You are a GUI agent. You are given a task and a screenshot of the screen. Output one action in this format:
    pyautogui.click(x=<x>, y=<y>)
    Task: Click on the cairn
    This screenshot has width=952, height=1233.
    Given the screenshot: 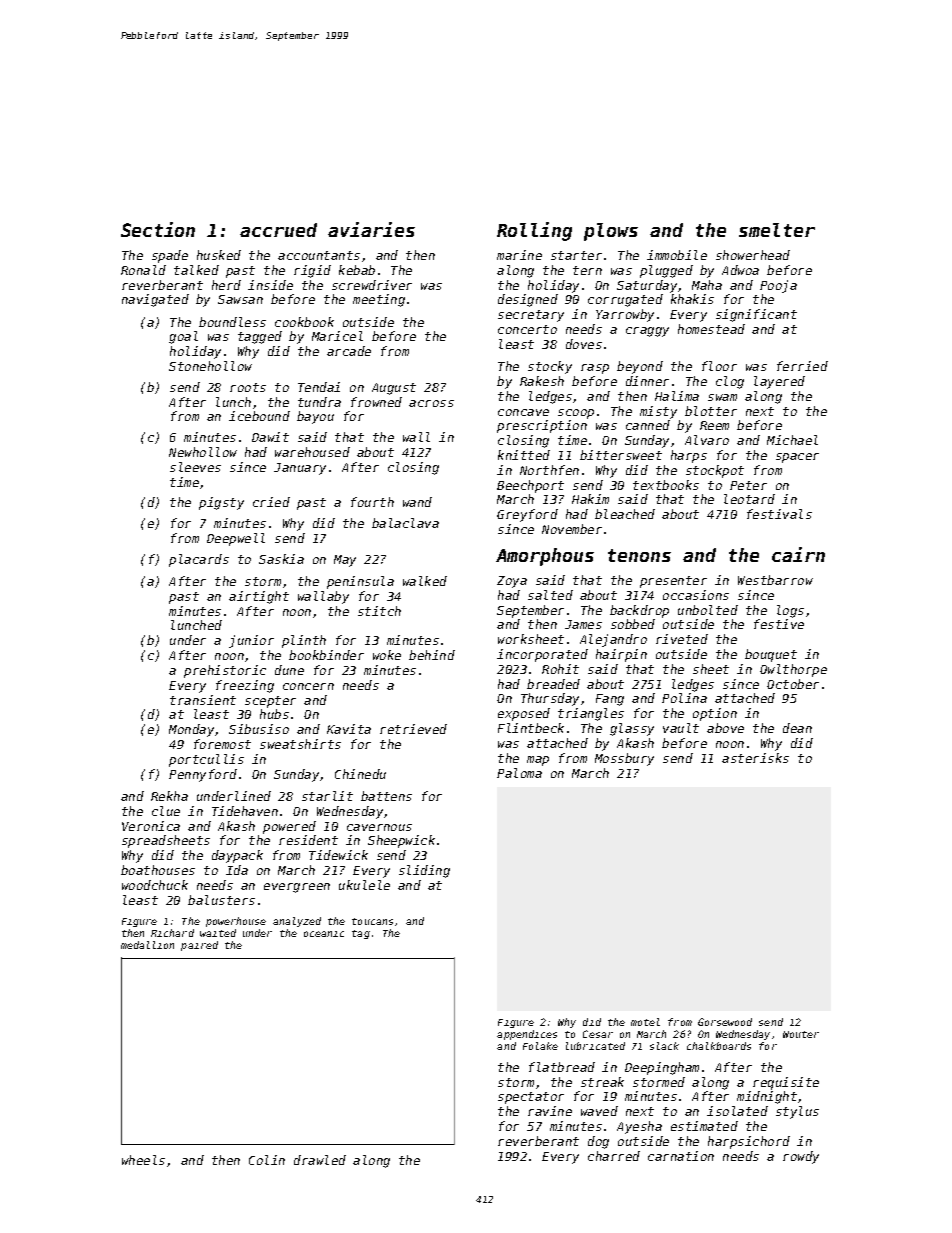 What is the action you would take?
    pyautogui.click(x=798, y=554)
